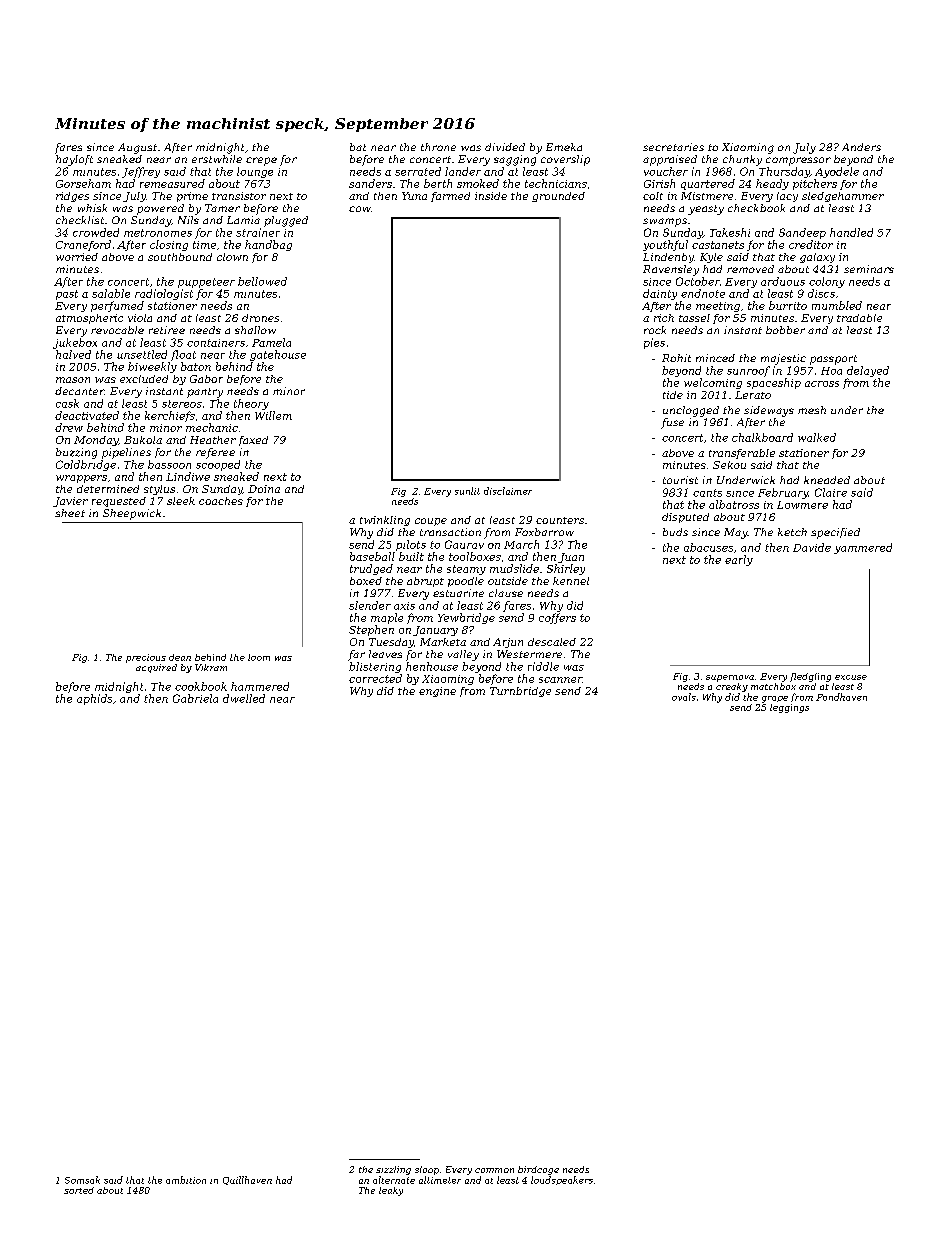  Describe the element at coordinates (789, 708) in the screenshot. I see `leggings` at that location.
